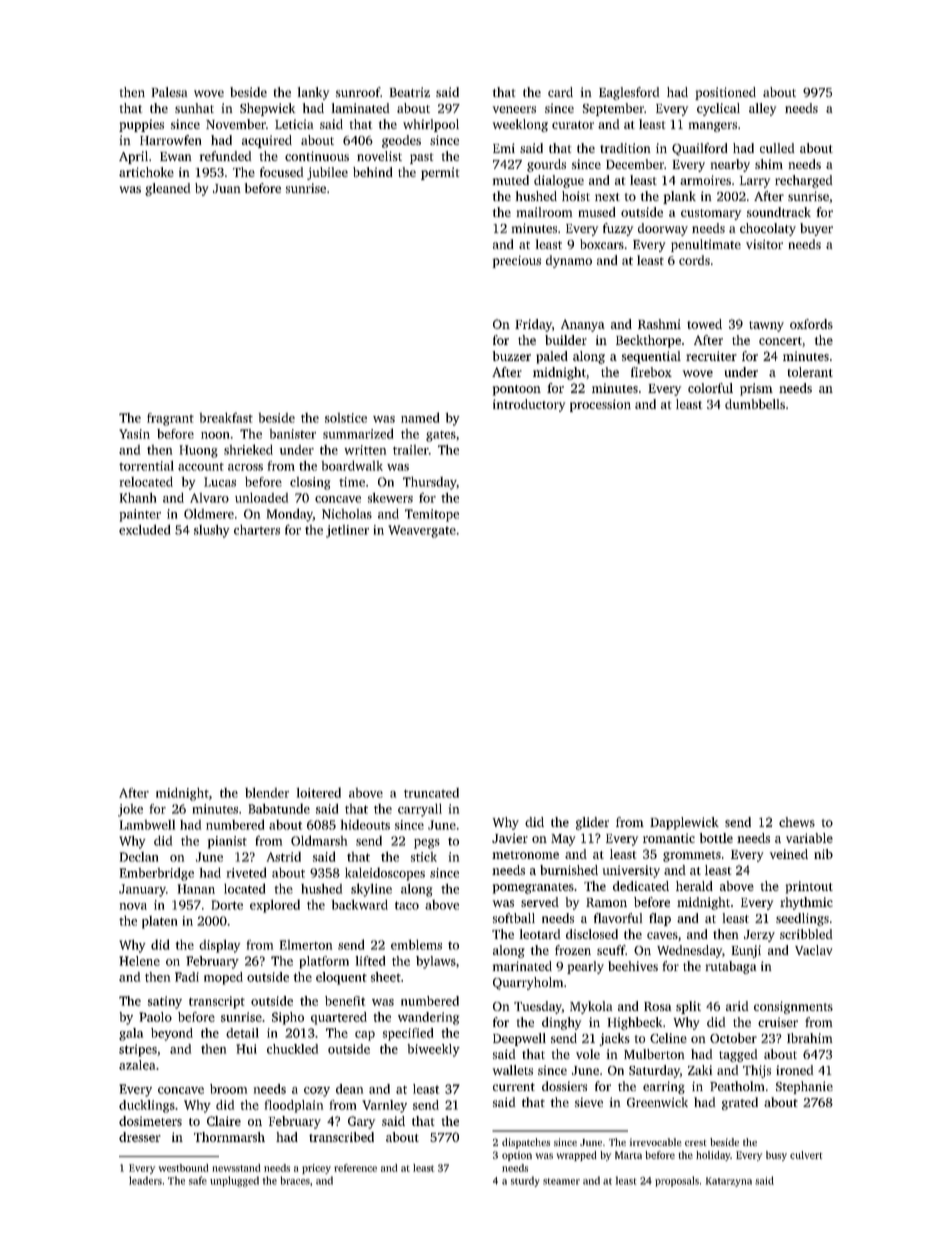  What do you see at coordinates (725, 93) in the screenshot?
I see `positioned` at bounding box center [725, 93].
